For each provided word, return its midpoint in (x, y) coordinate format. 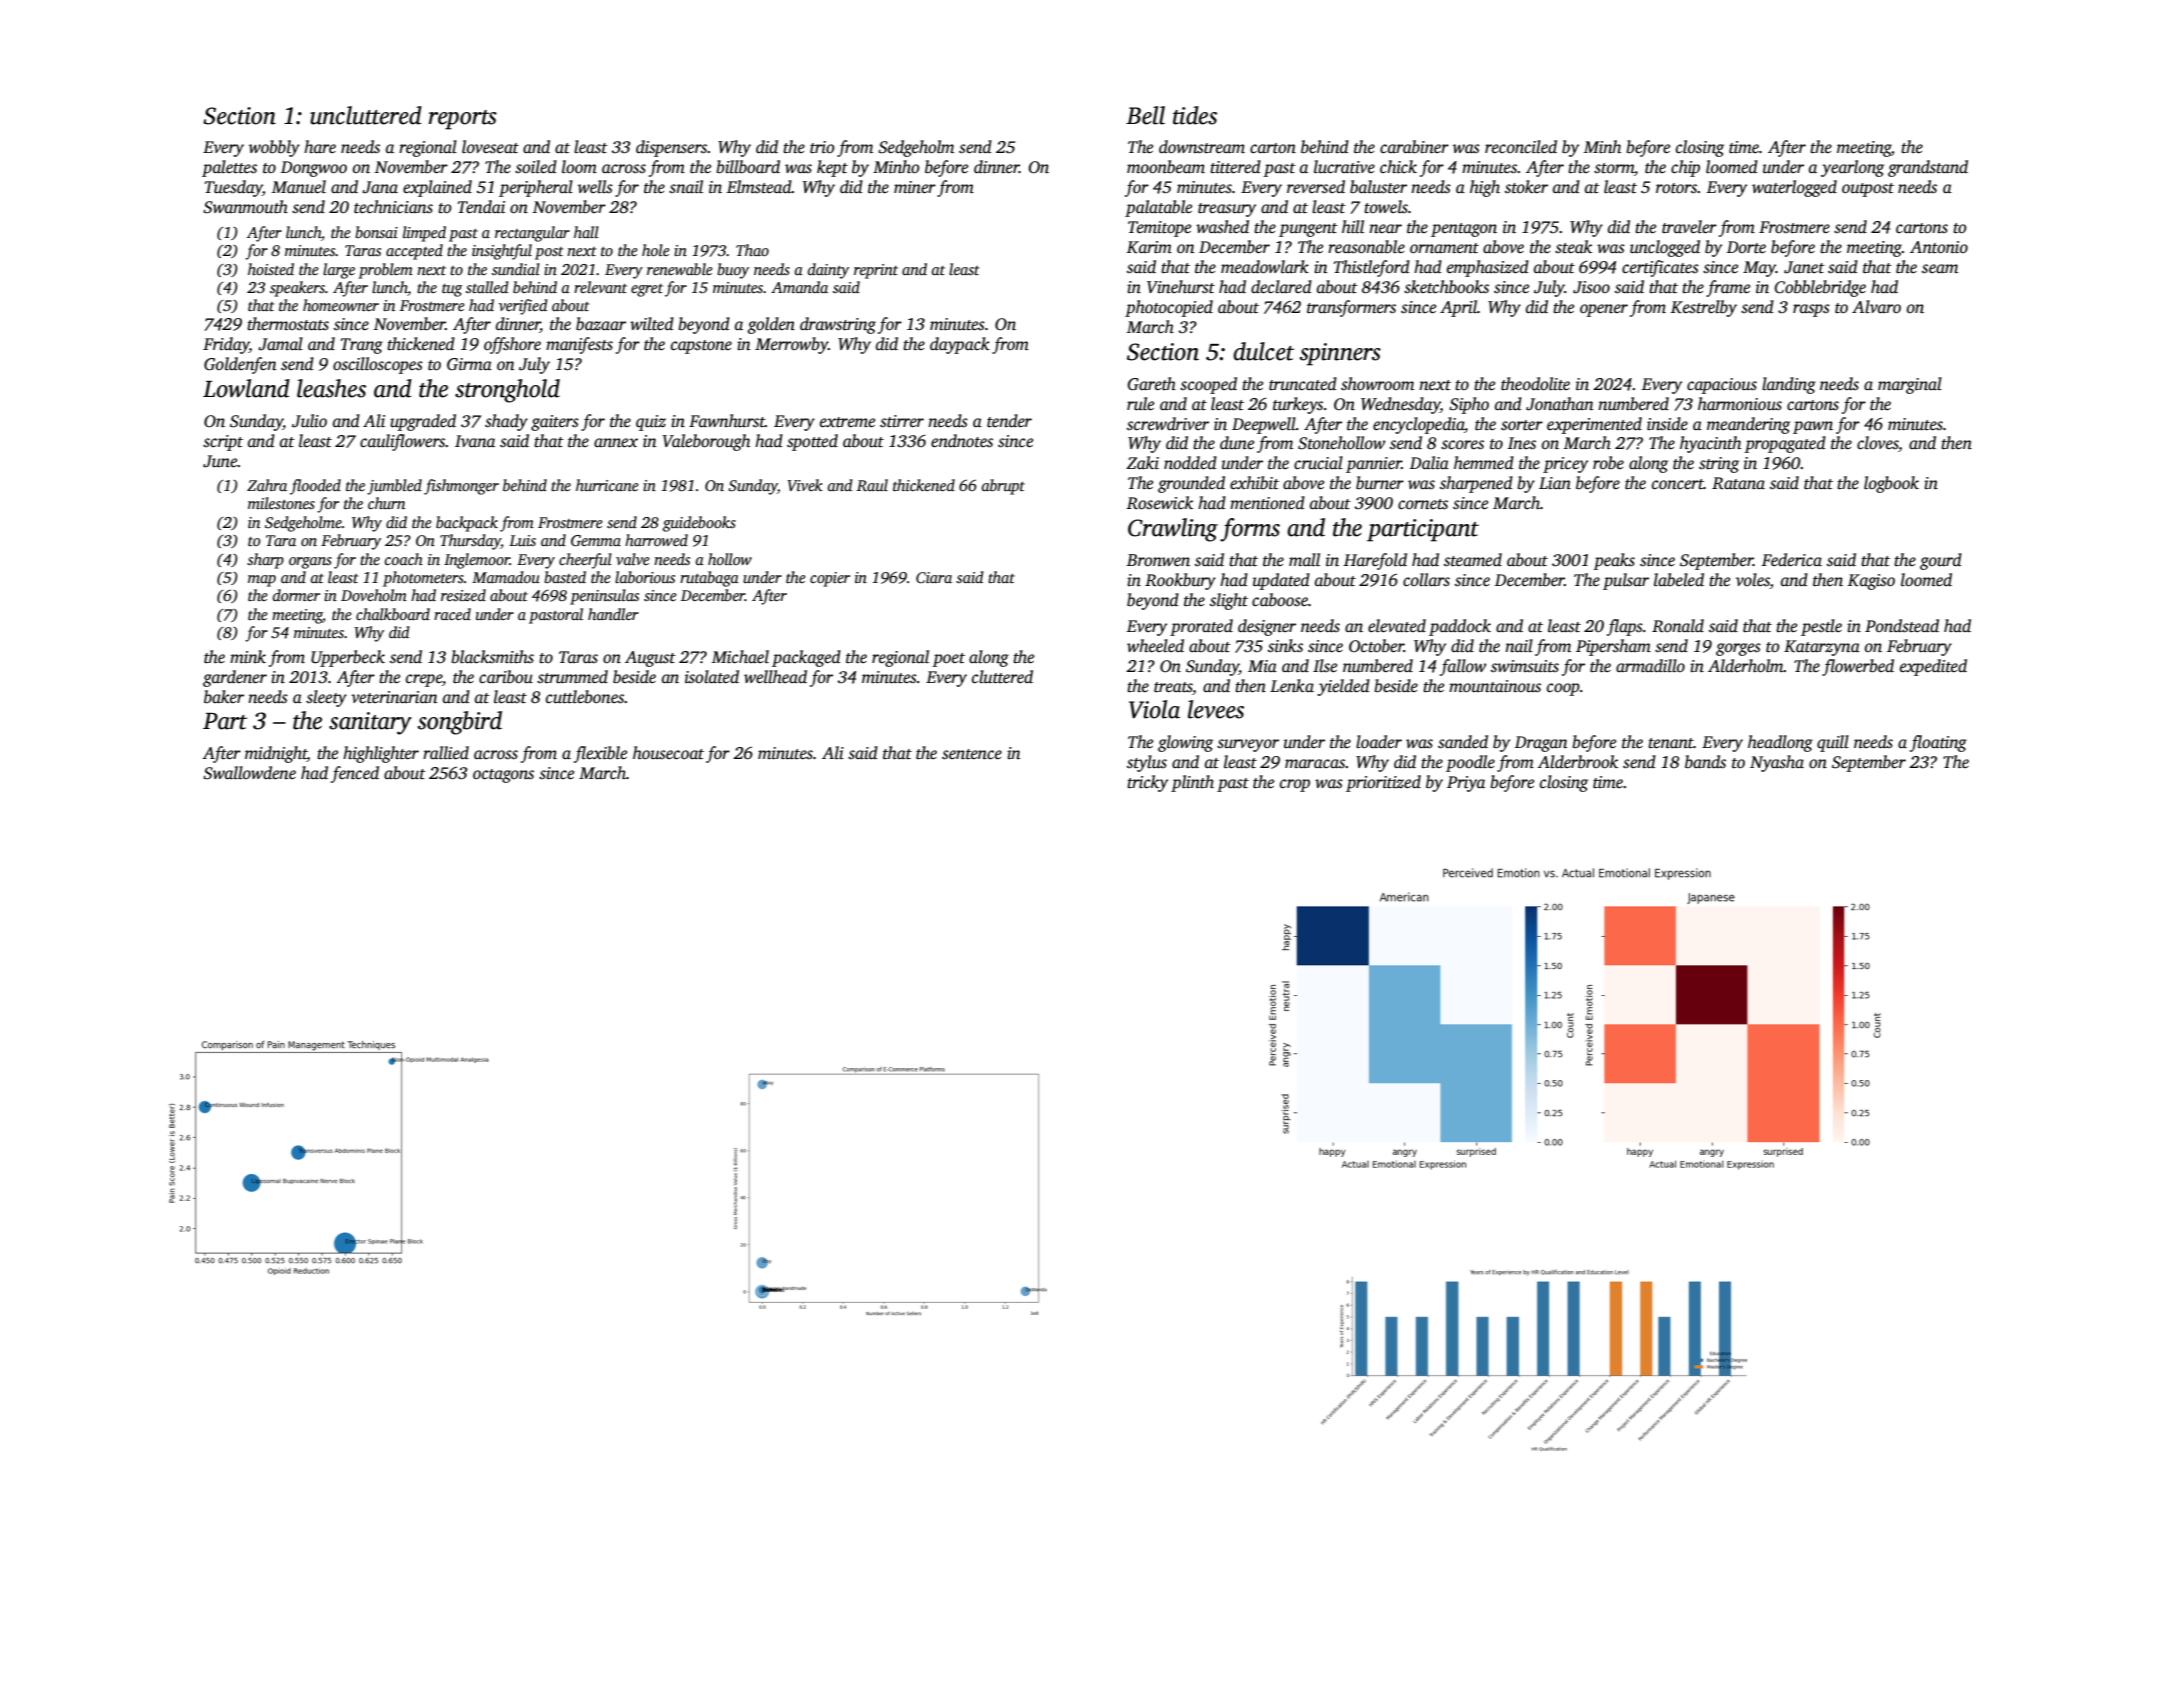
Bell (1145, 115)
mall (1304, 559)
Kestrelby (1704, 308)
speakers (297, 289)
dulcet (1263, 351)
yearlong (1852, 168)
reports (463, 120)
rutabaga (709, 579)
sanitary (370, 723)
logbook (1891, 484)
